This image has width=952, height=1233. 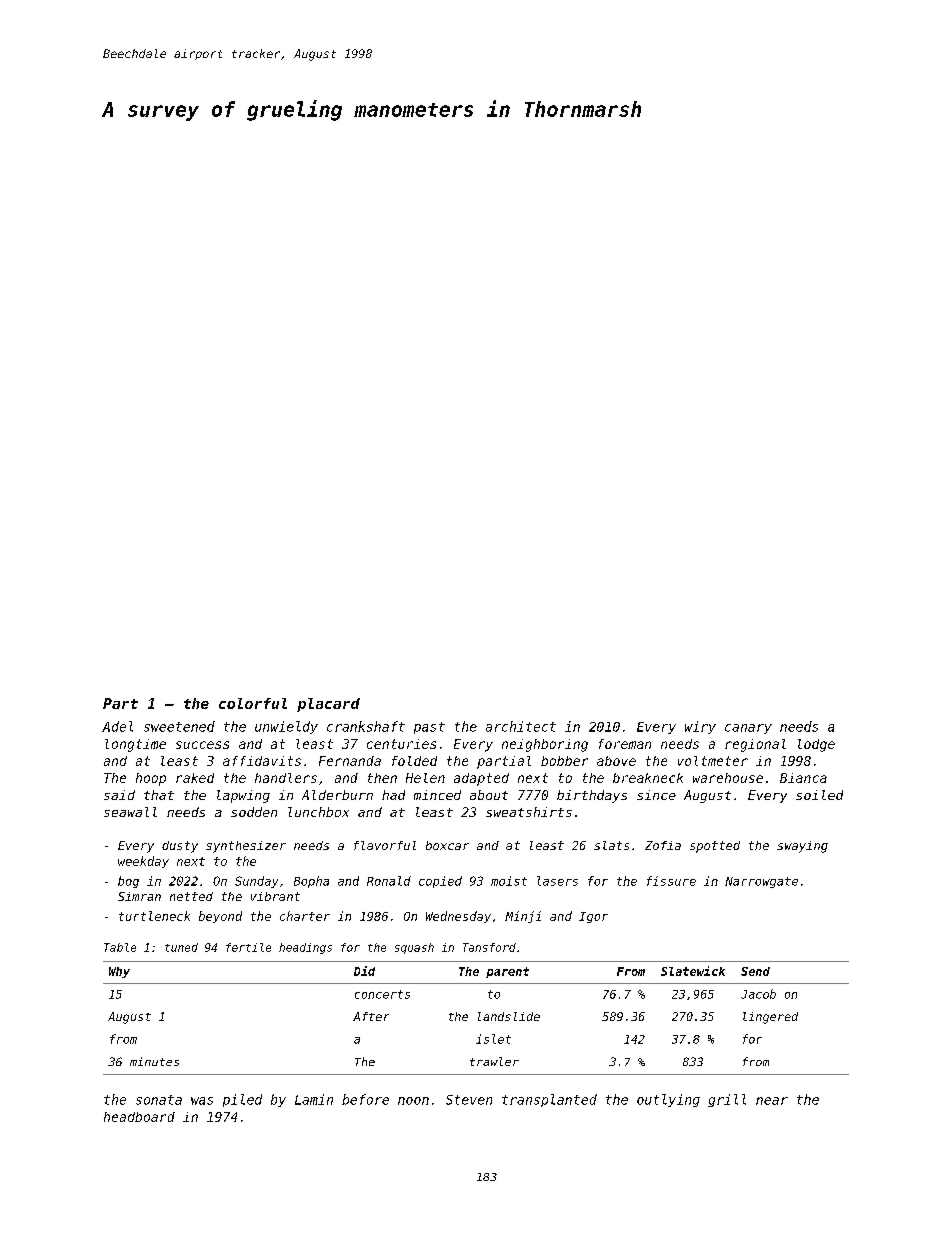 What do you see at coordinates (663, 845) in the image?
I see `Zofia` at bounding box center [663, 845].
